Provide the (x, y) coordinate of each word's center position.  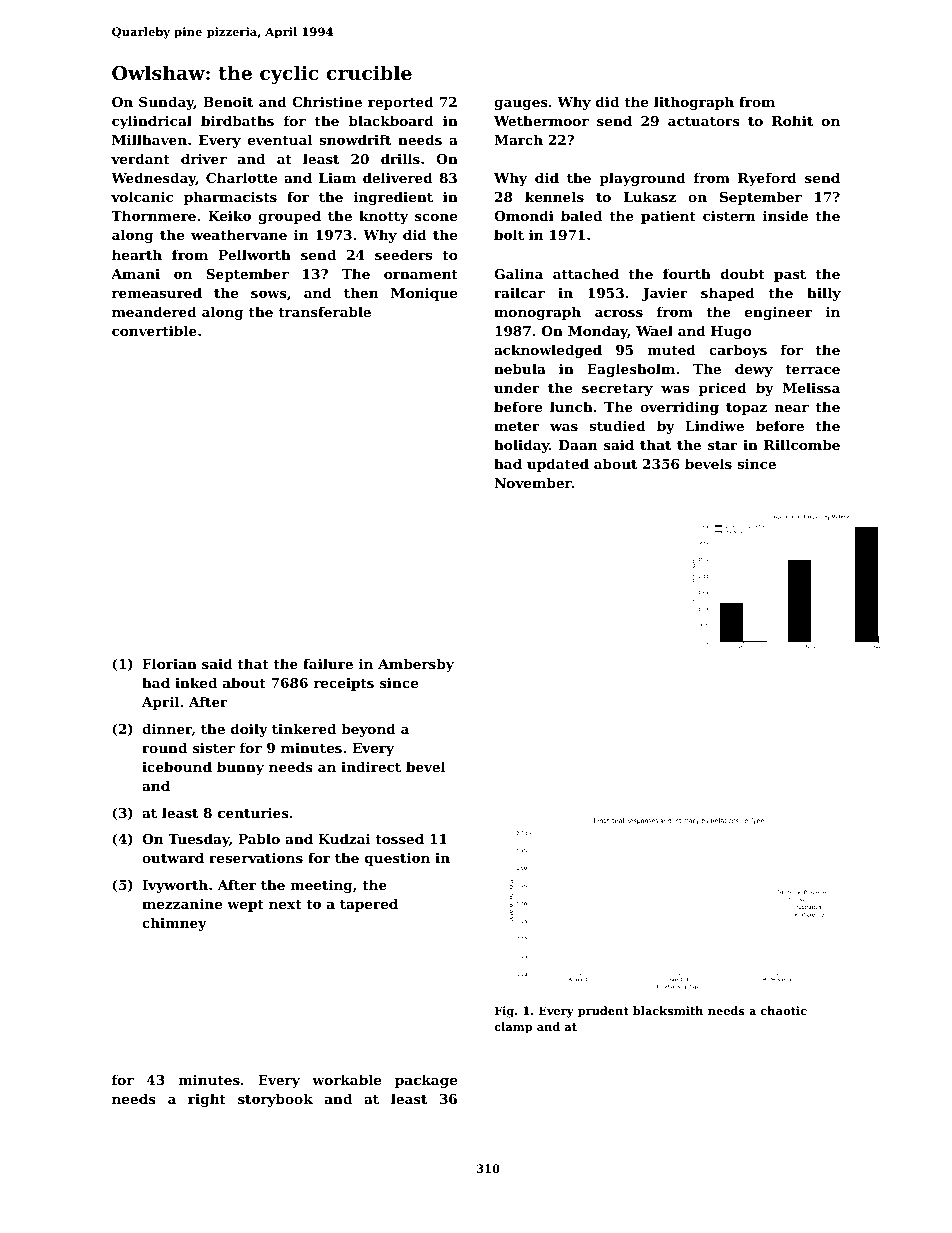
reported (401, 103)
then (361, 292)
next (285, 904)
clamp (513, 1028)
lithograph (694, 103)
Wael (654, 330)
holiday (522, 446)
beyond (368, 730)
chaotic (784, 1010)
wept (245, 905)
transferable (324, 311)
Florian (169, 663)
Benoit (228, 101)
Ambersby (416, 665)
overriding (679, 408)
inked (196, 682)
